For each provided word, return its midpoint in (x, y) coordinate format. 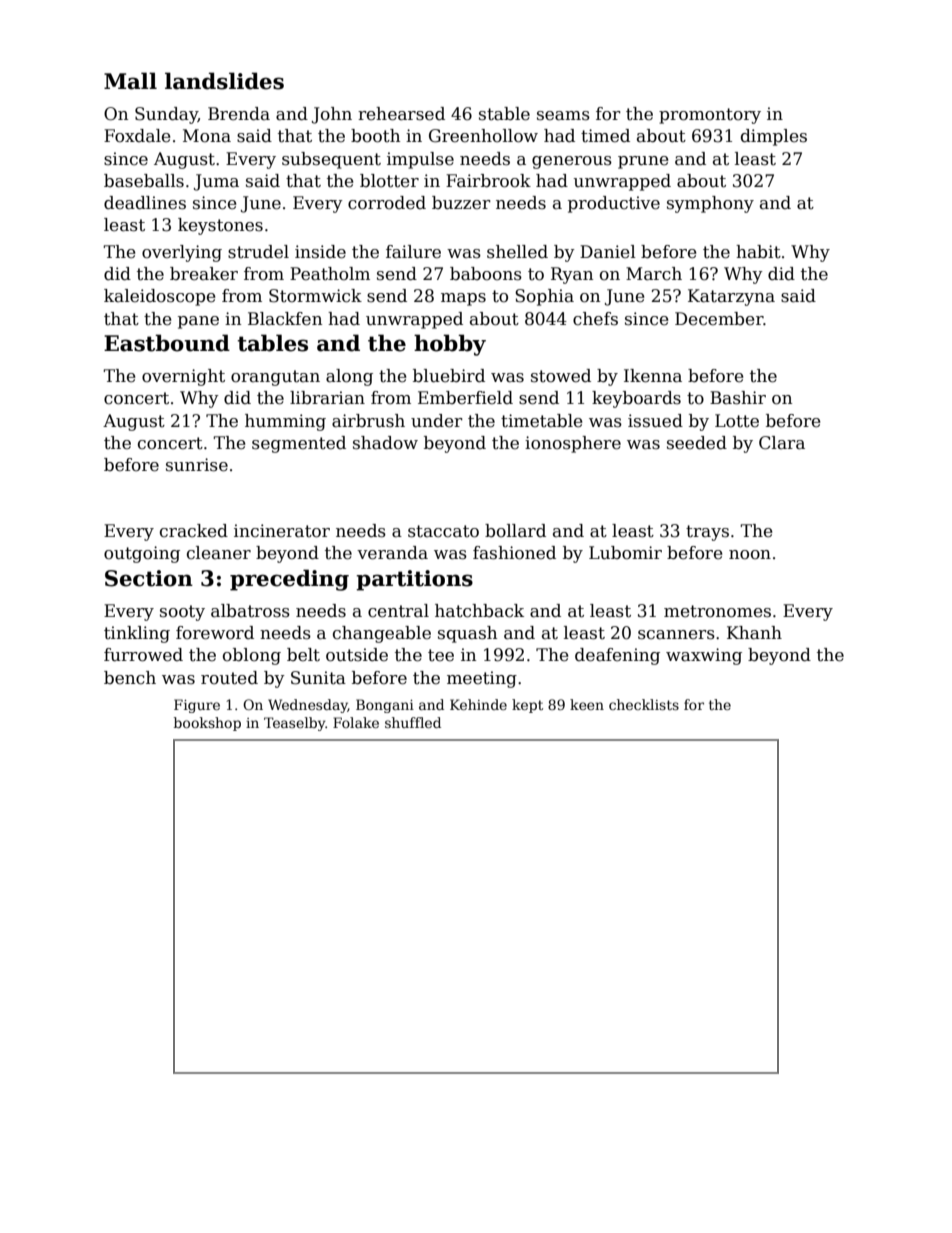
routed (229, 678)
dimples (774, 137)
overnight (183, 377)
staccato (443, 531)
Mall (130, 81)
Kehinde (478, 704)
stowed (561, 376)
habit (758, 252)
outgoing (142, 554)
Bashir (738, 398)
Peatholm (330, 274)
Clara (782, 443)
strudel (258, 252)
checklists (644, 704)
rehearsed (401, 114)
